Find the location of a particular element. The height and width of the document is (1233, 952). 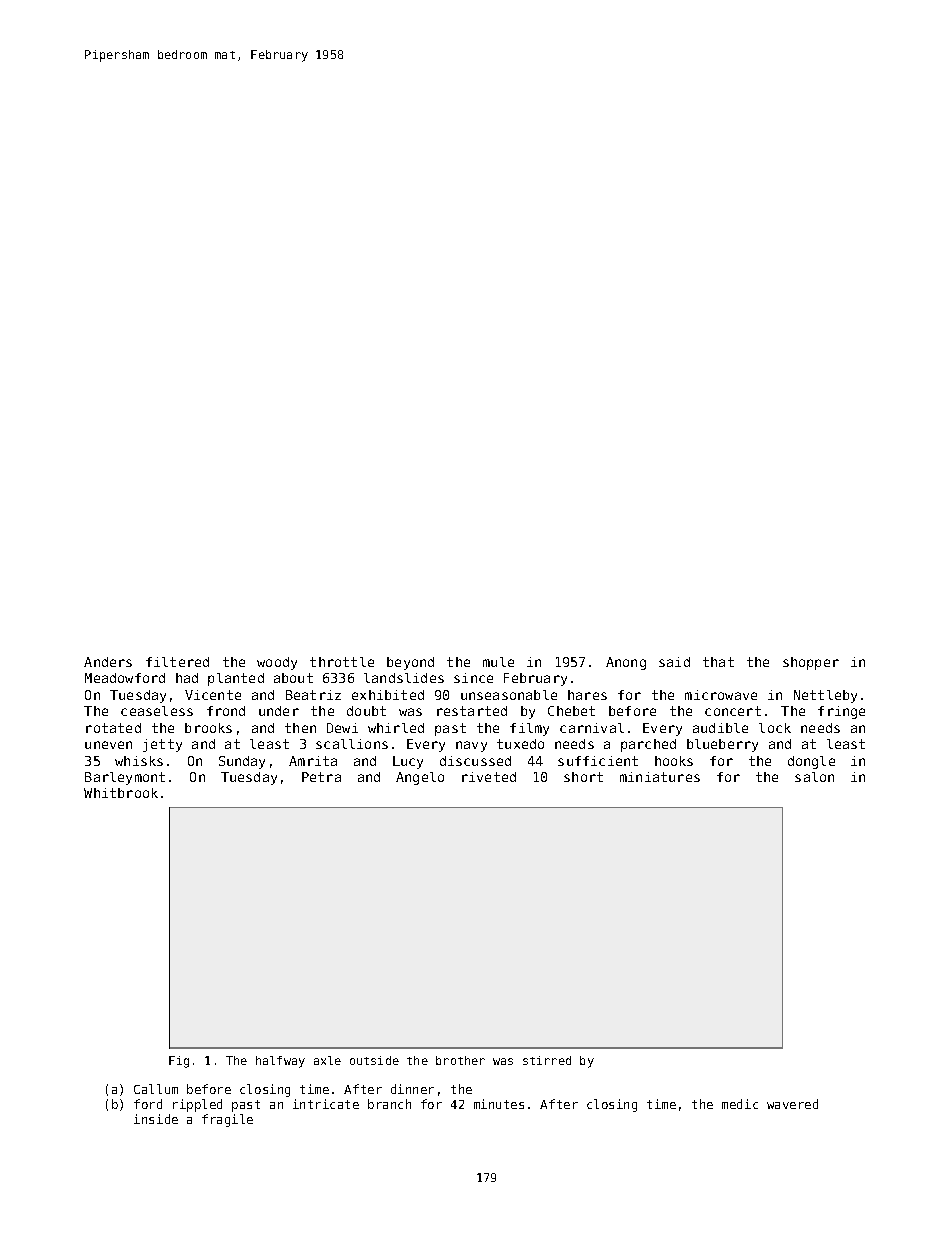

fragile is located at coordinates (227, 1120).
